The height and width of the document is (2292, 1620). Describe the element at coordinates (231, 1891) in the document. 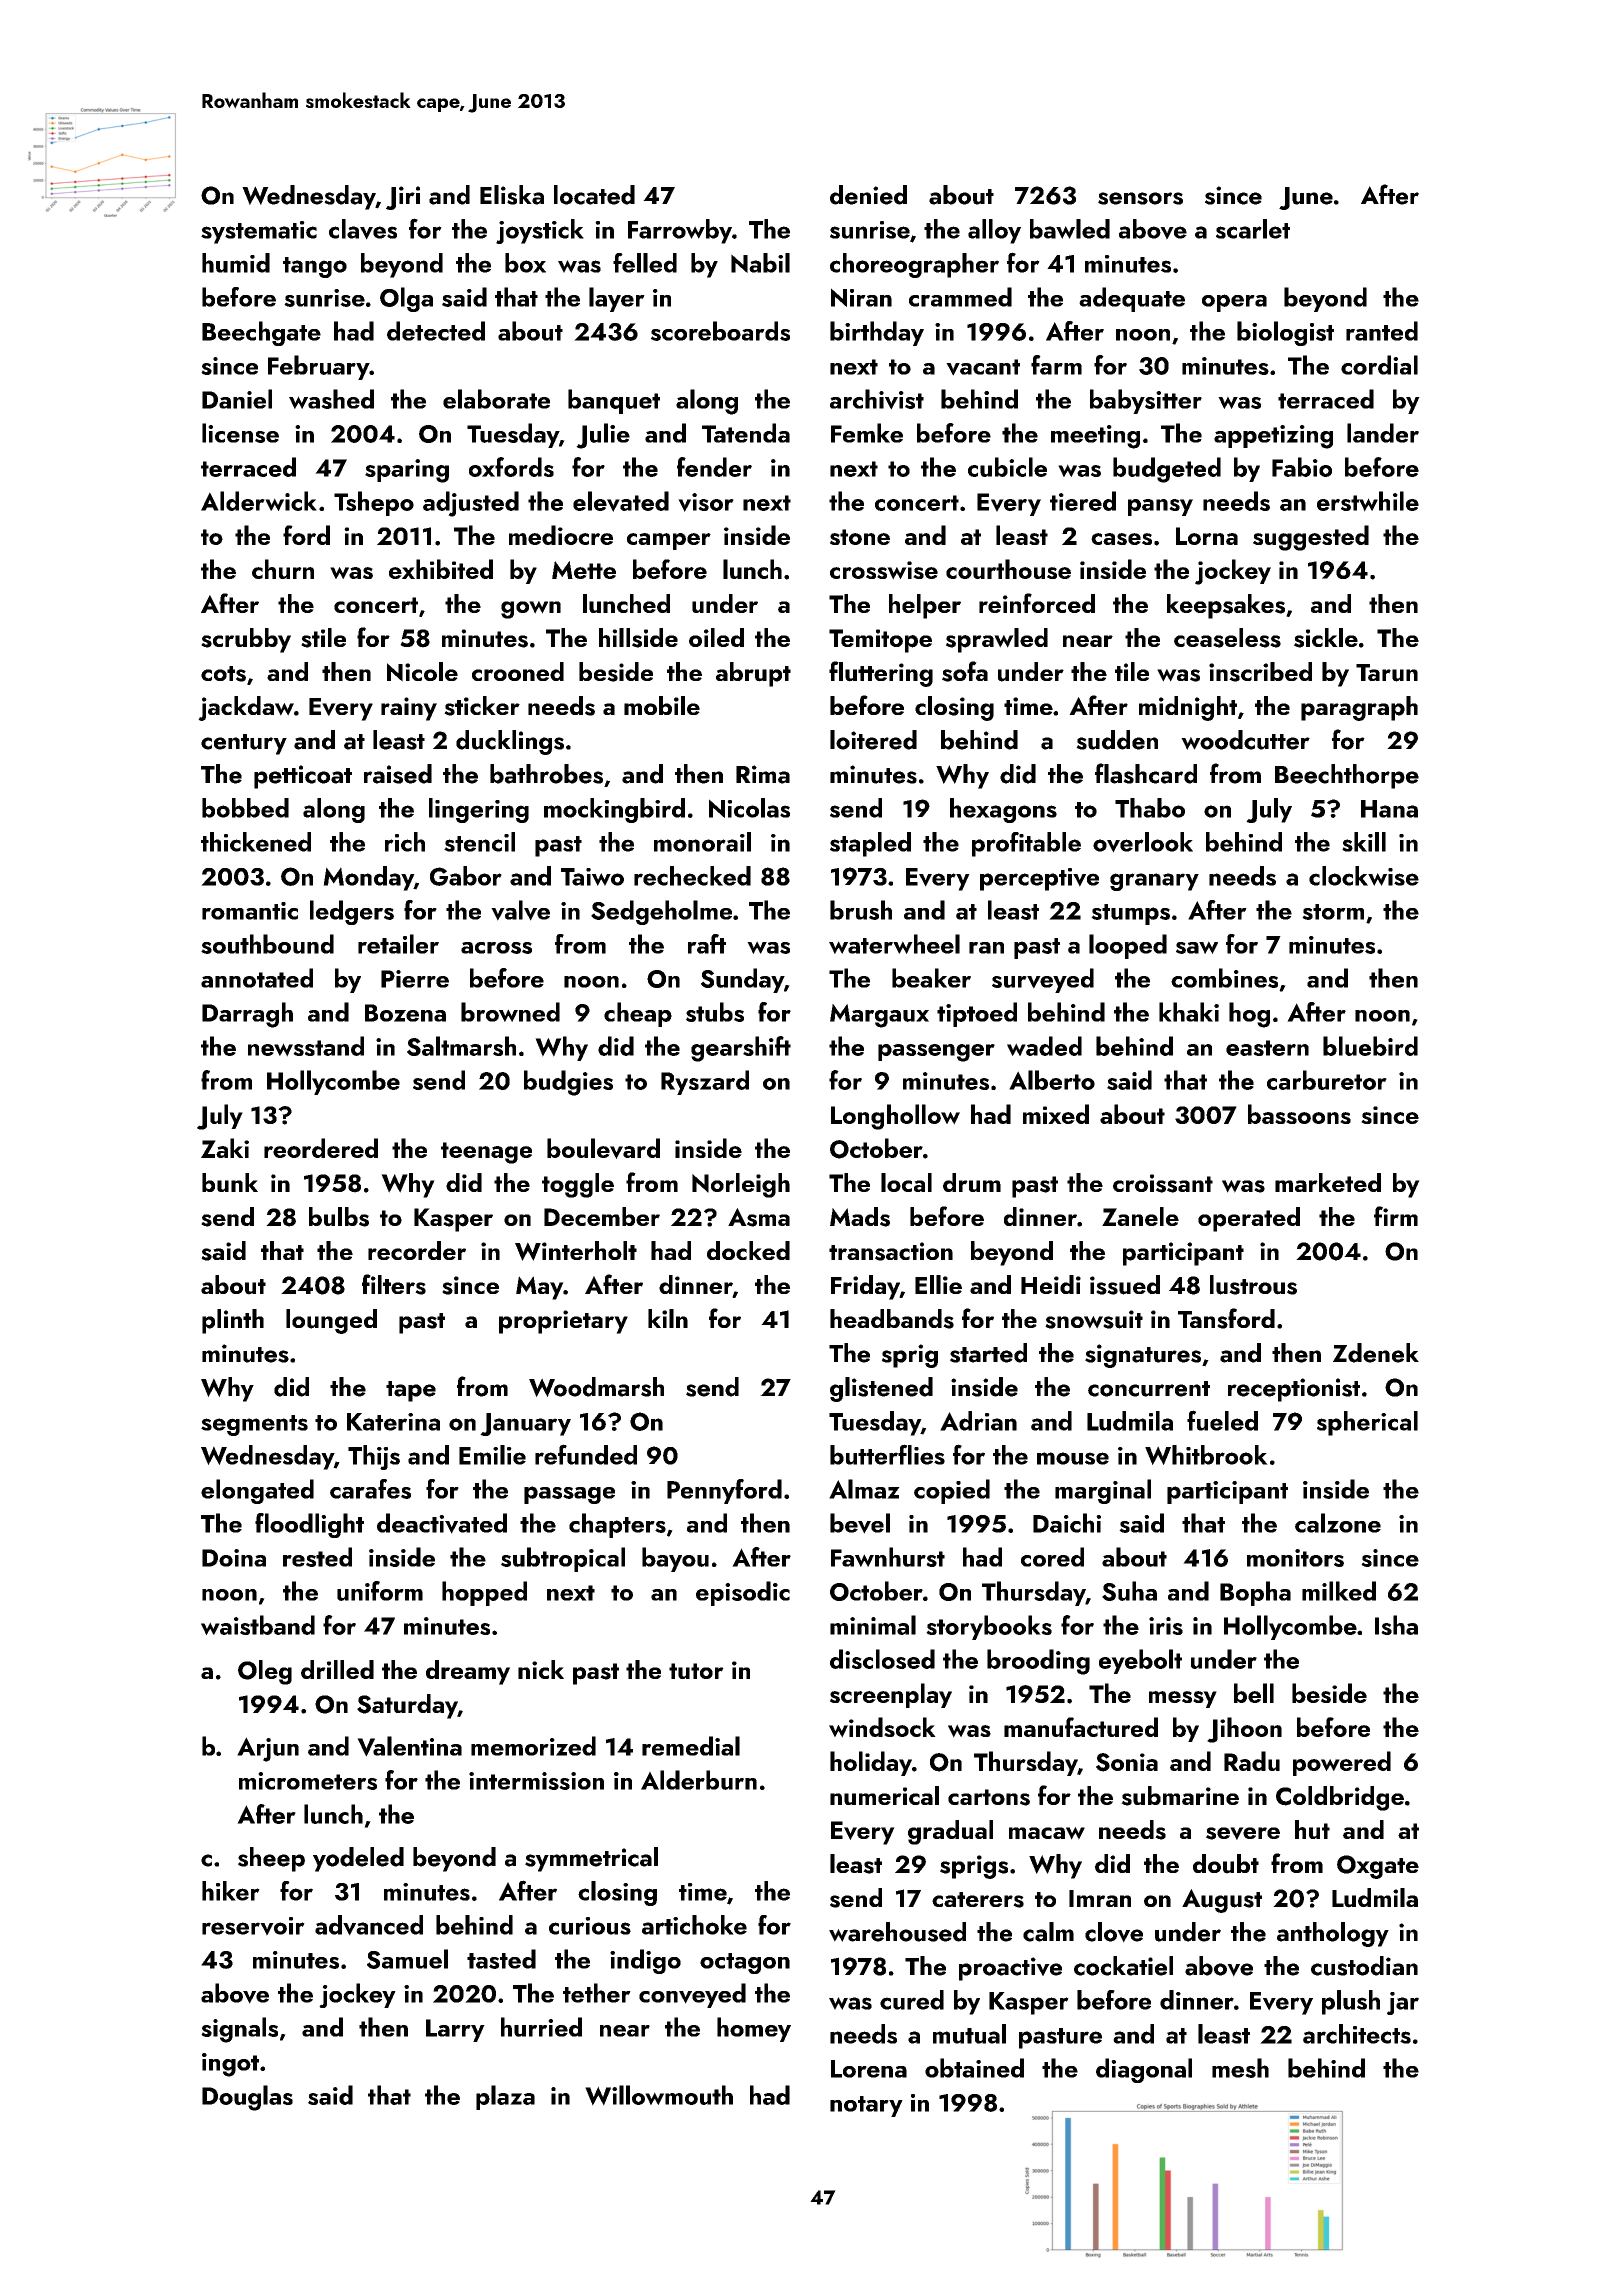

I see `hiker` at that location.
